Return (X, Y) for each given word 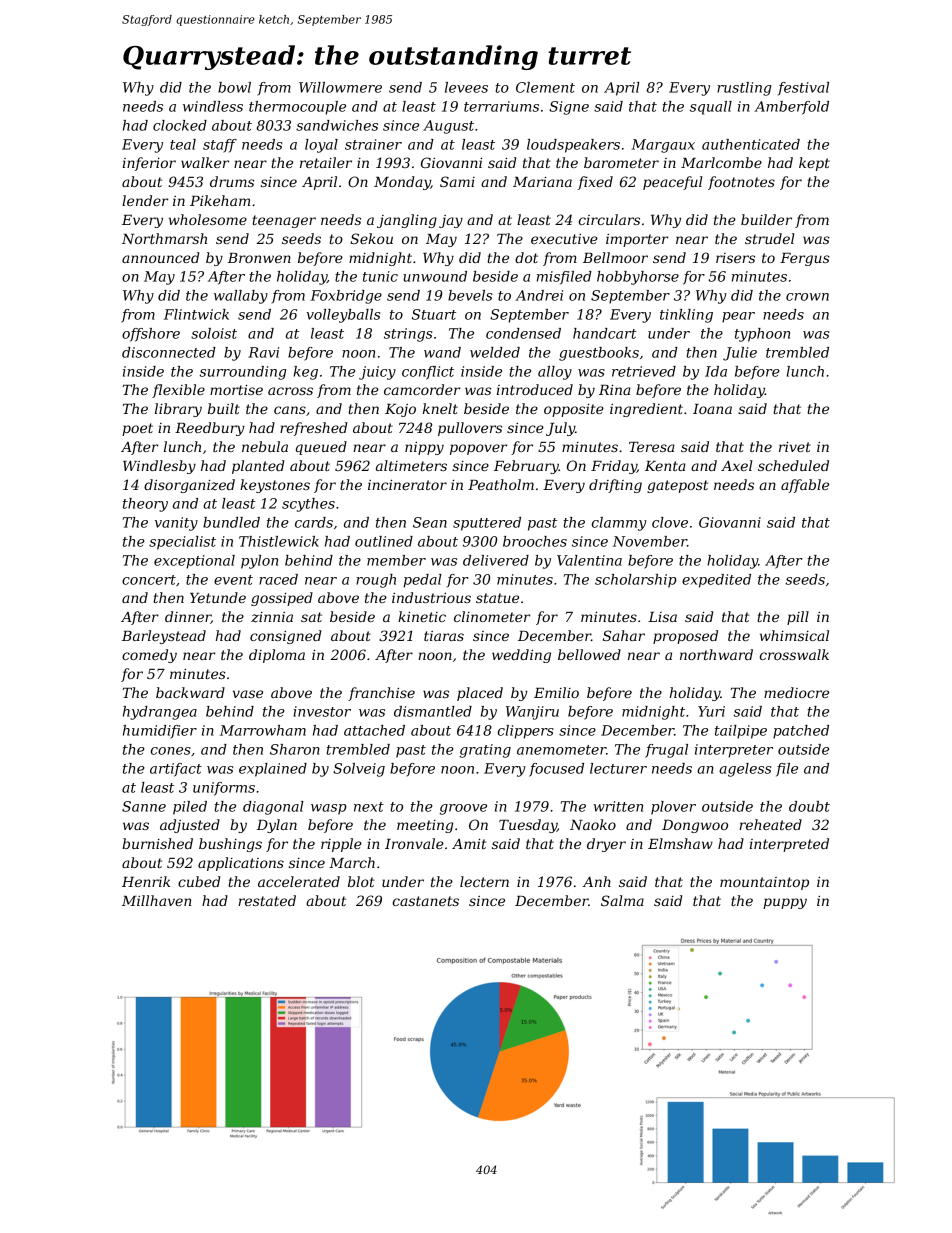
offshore (151, 335)
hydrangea (160, 713)
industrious (431, 597)
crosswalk (794, 654)
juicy (377, 373)
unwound (435, 276)
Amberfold (791, 108)
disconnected (169, 352)
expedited (716, 581)
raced (278, 579)
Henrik (146, 881)
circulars (609, 219)
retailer (326, 162)
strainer (373, 144)
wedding (521, 656)
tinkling (686, 316)
